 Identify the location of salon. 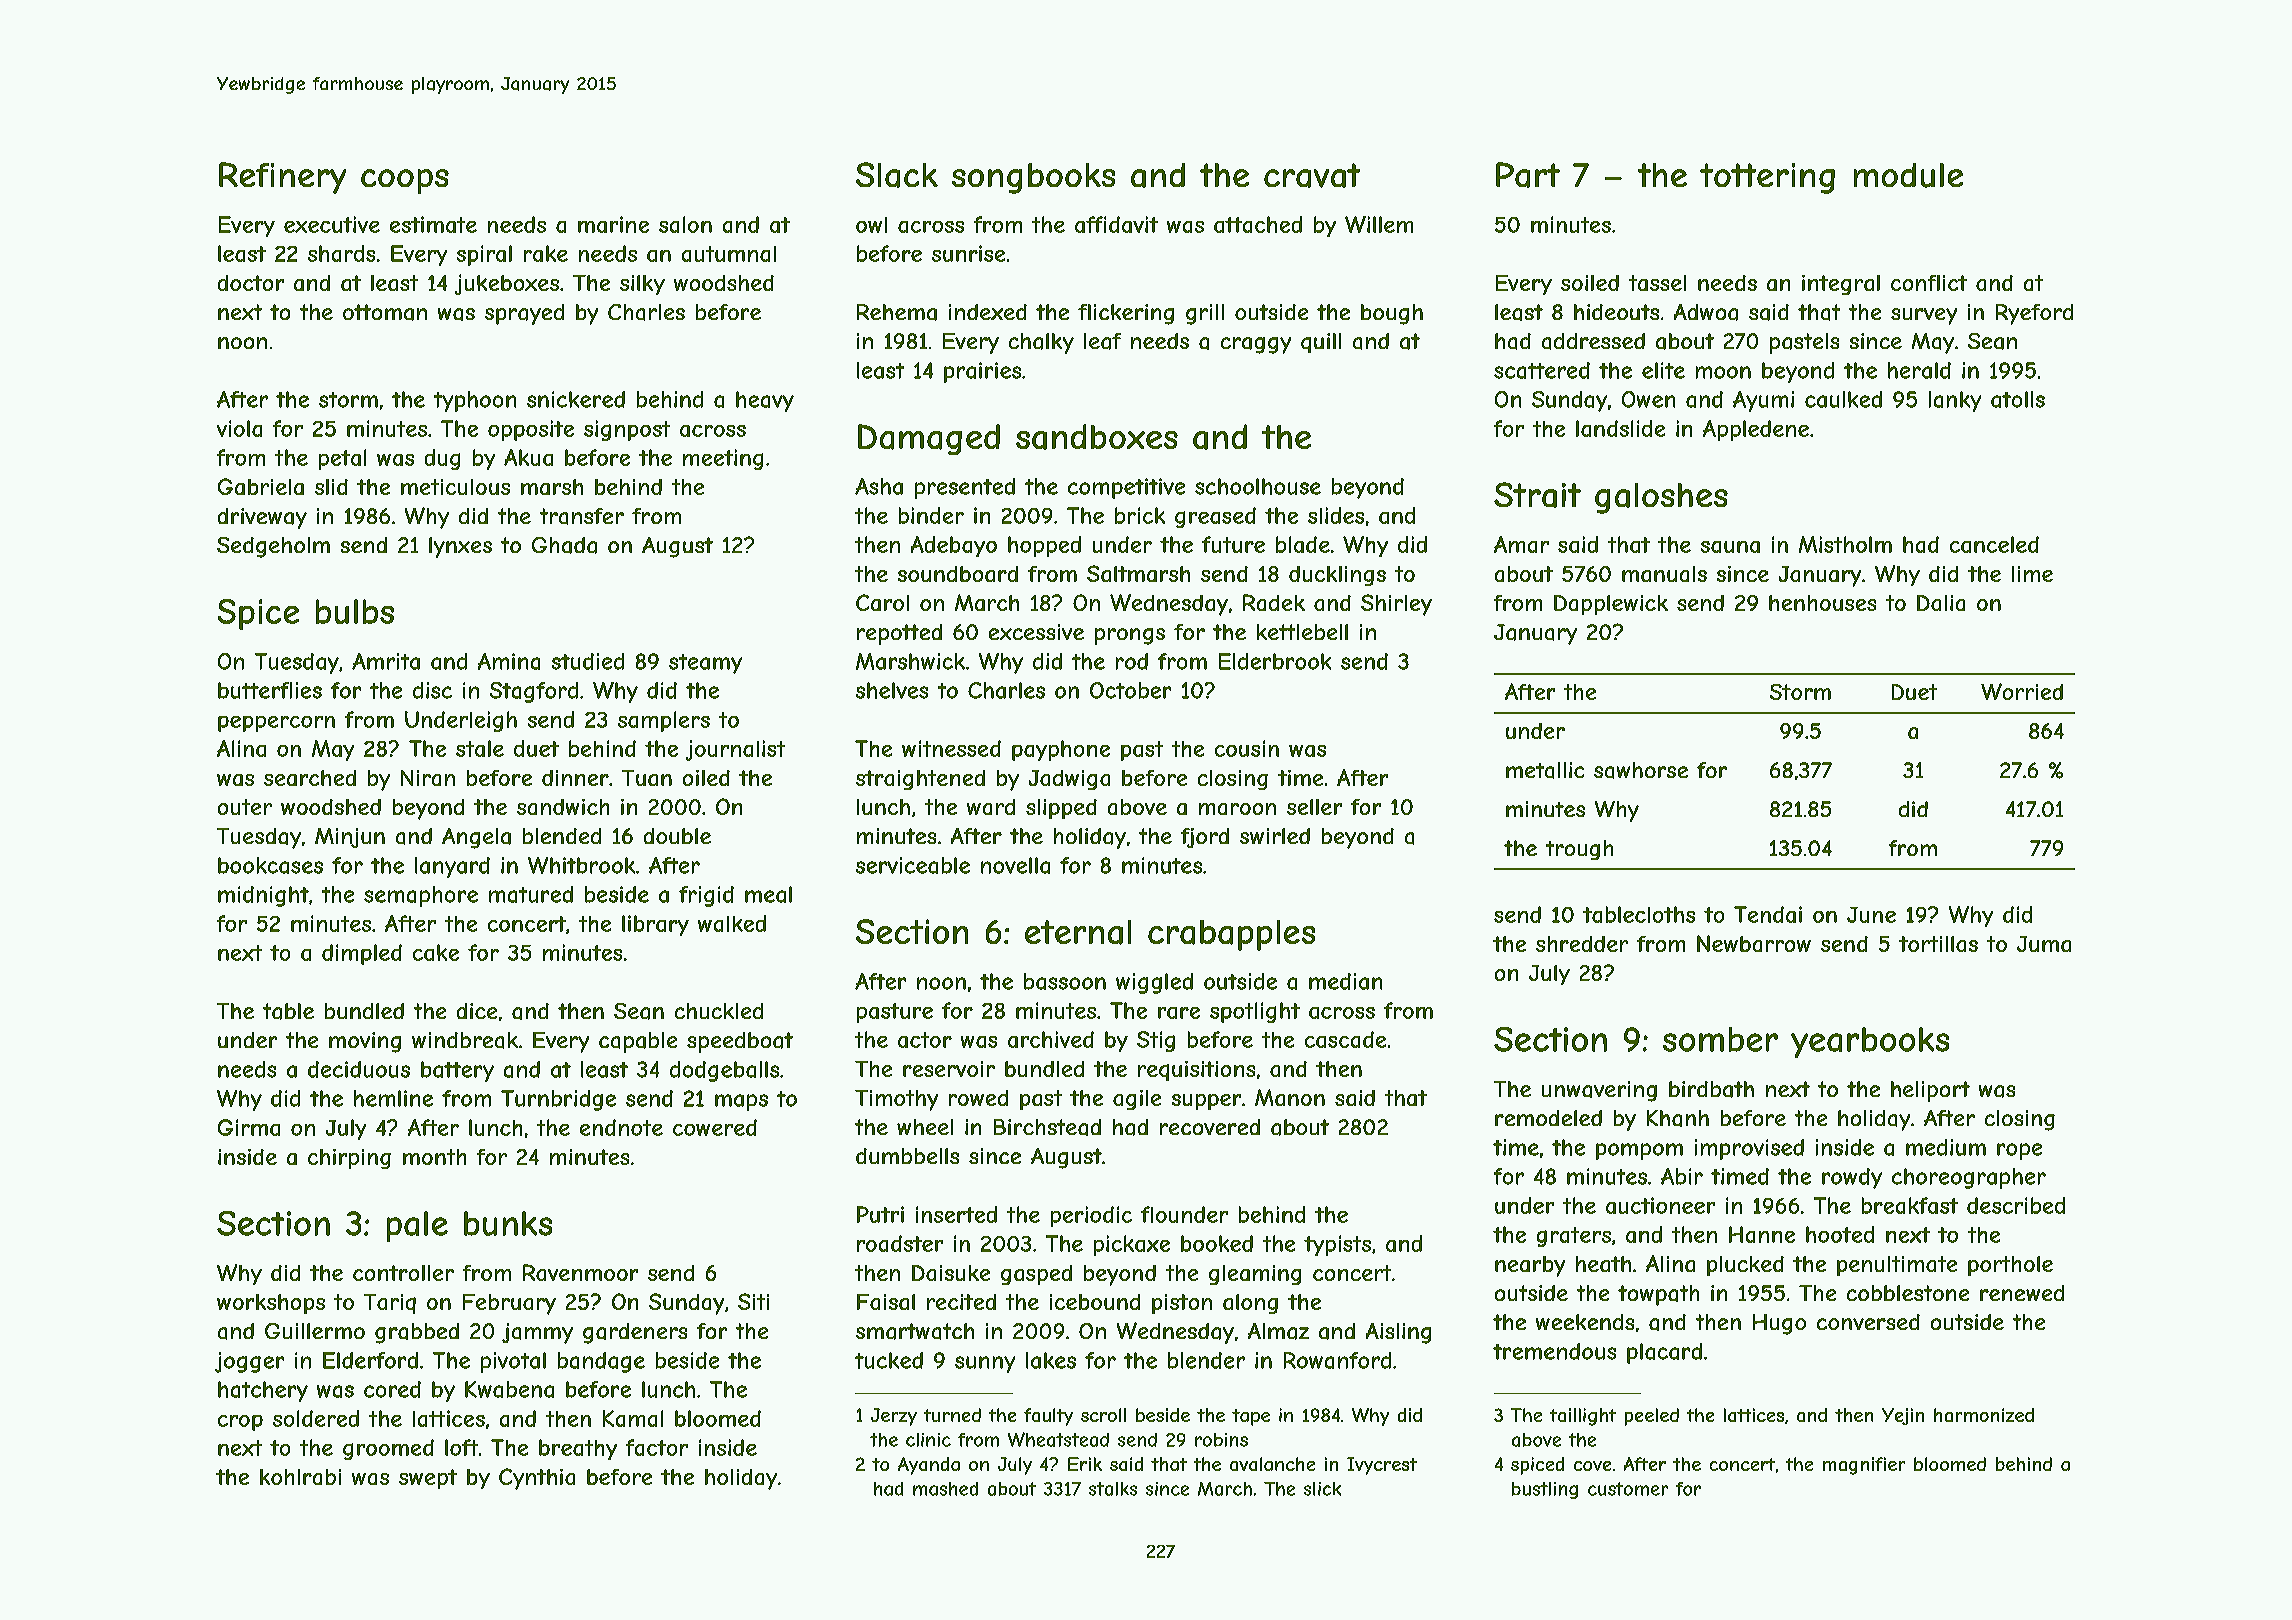
(685, 224).
